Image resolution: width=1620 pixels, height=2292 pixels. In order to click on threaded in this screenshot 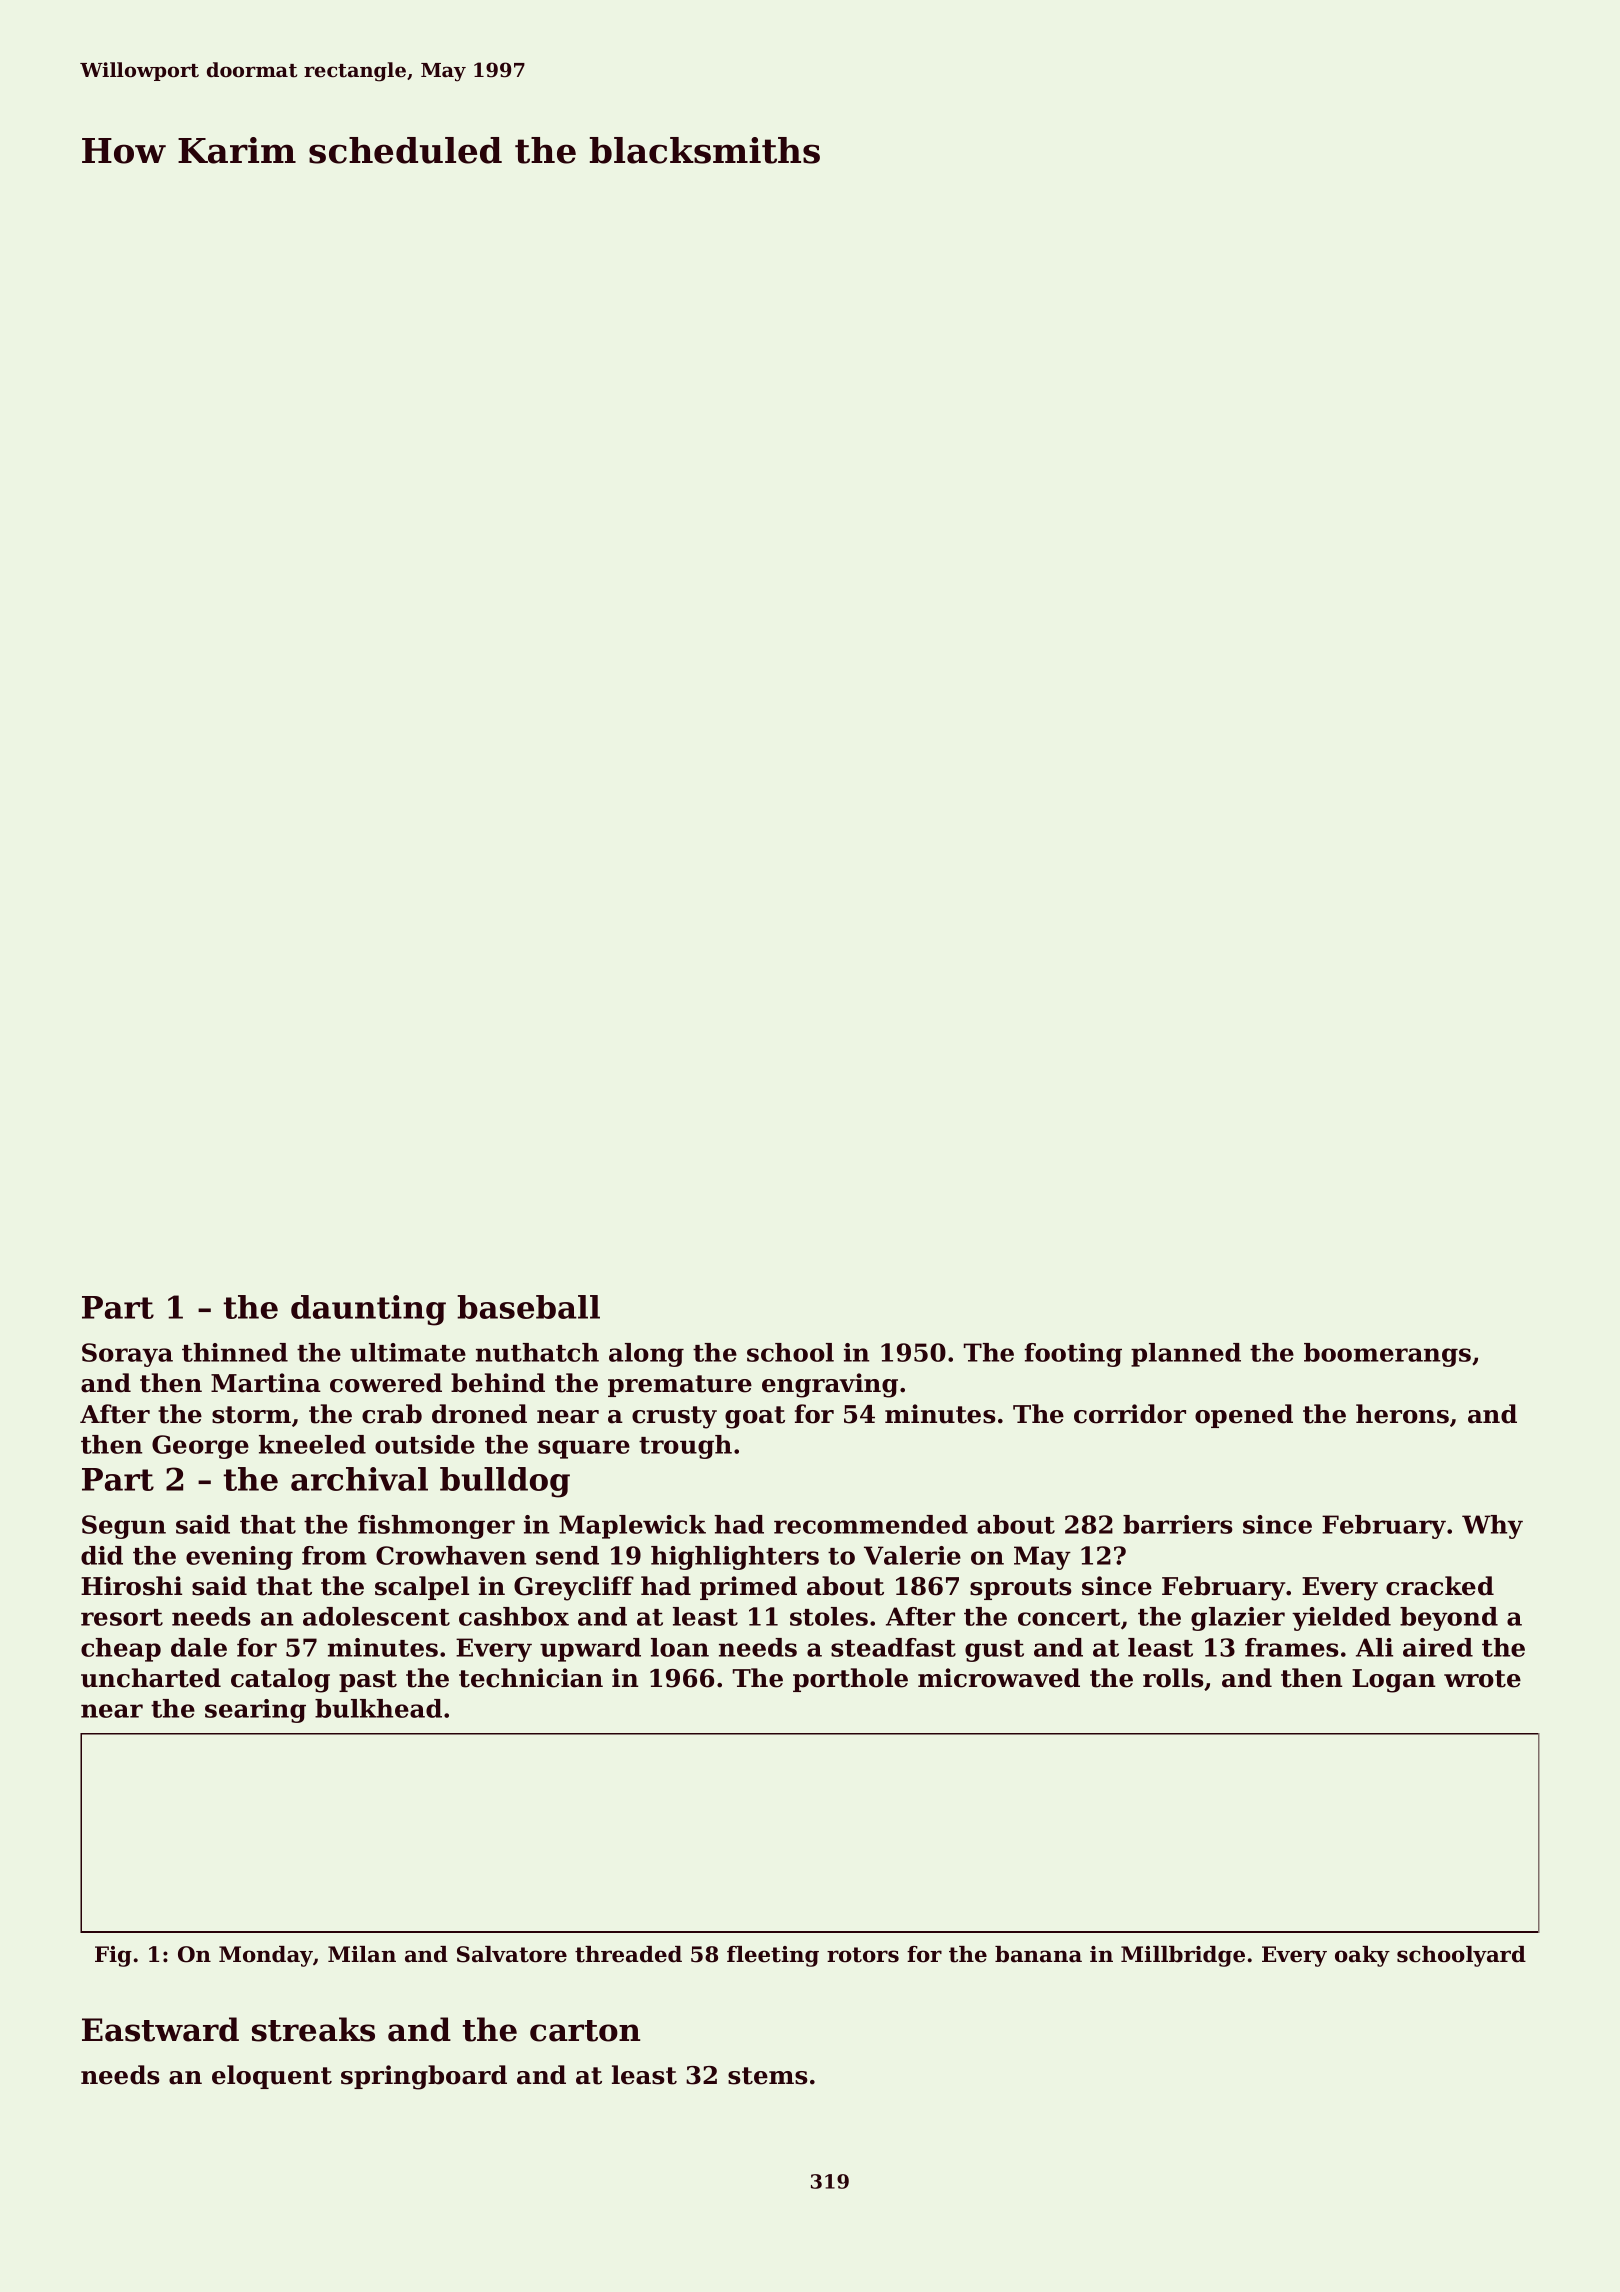, I will do `click(628, 1954)`.
